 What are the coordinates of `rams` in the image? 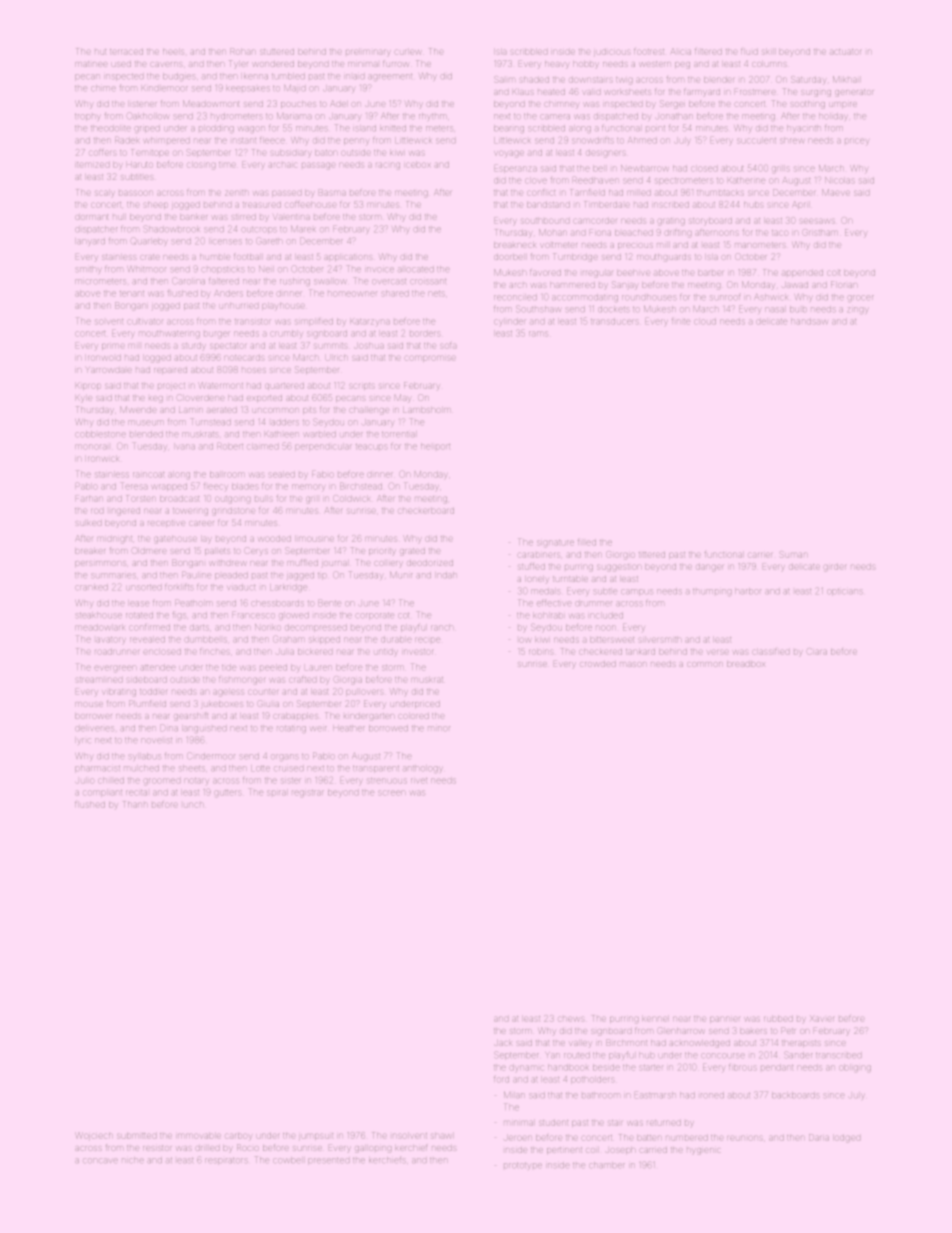 It's located at (538, 333).
